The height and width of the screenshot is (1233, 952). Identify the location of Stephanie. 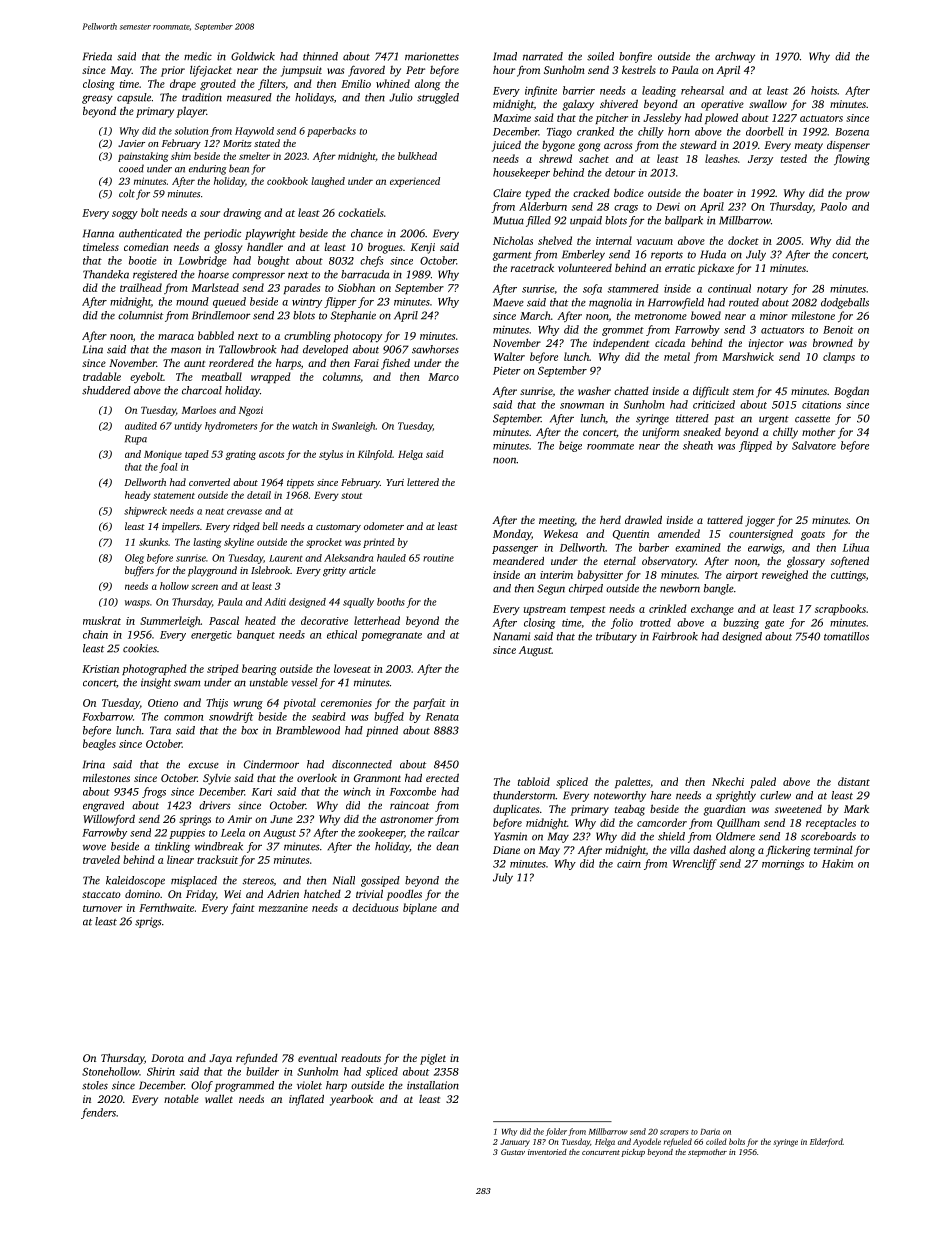
(353, 316).
